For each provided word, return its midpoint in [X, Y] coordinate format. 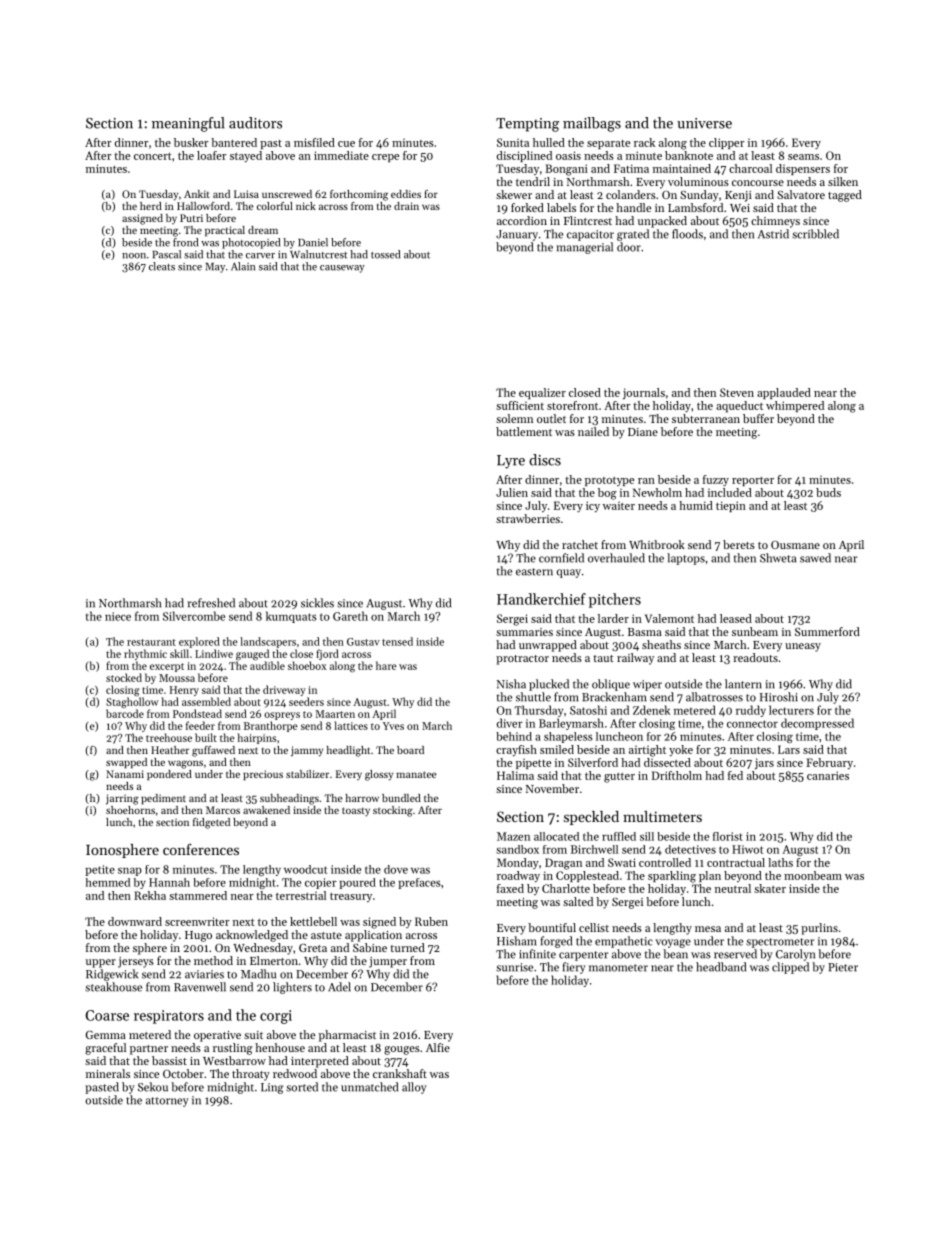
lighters [292, 988]
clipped [790, 968]
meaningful [188, 124]
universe [704, 123]
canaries [828, 775]
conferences [201, 849]
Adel [339, 987]
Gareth [350, 616]
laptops [686, 559]
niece [118, 616]
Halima [515, 775]
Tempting [527, 125]
